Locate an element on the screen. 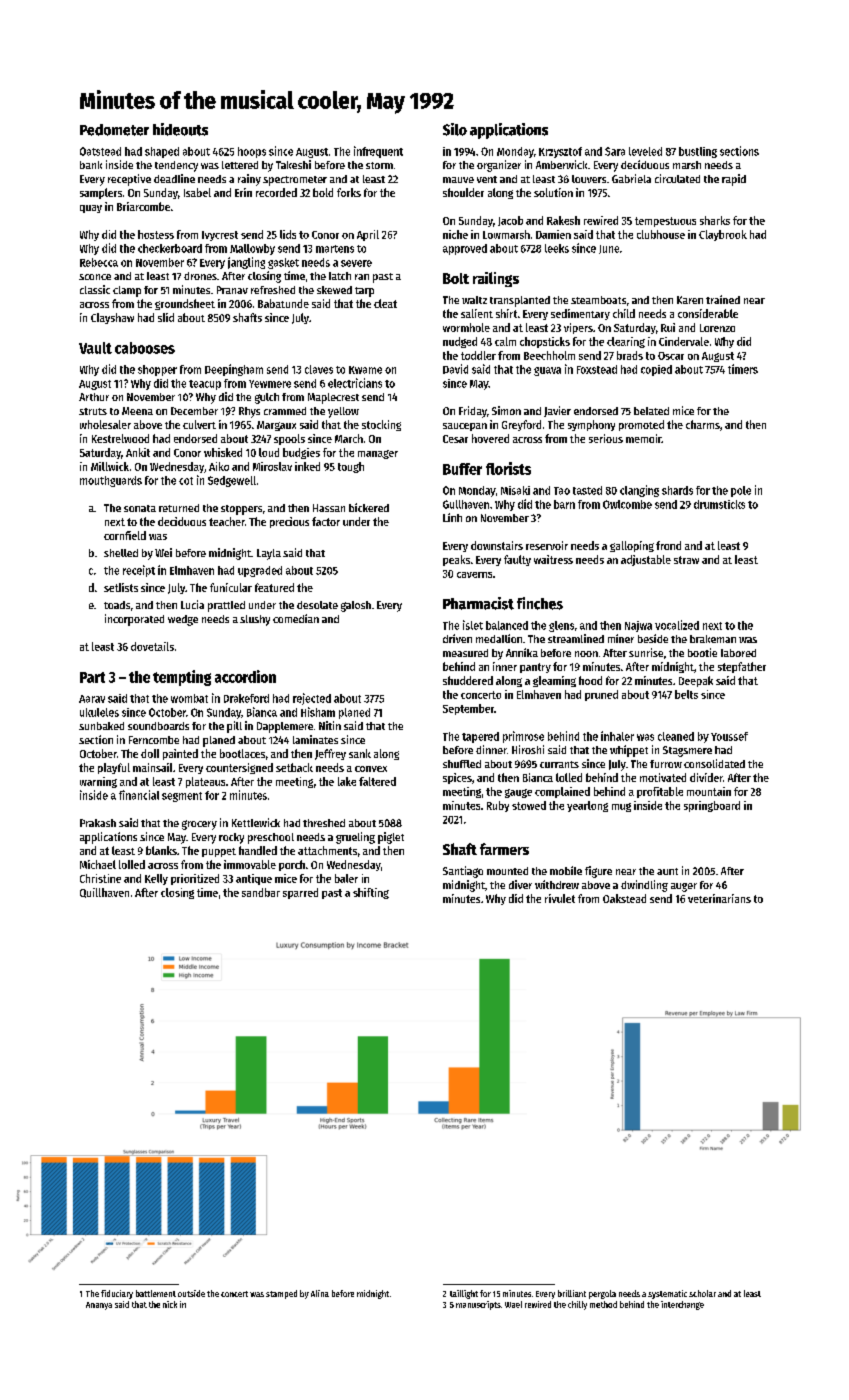 The image size is (849, 1400). scholar is located at coordinates (702, 1293).
